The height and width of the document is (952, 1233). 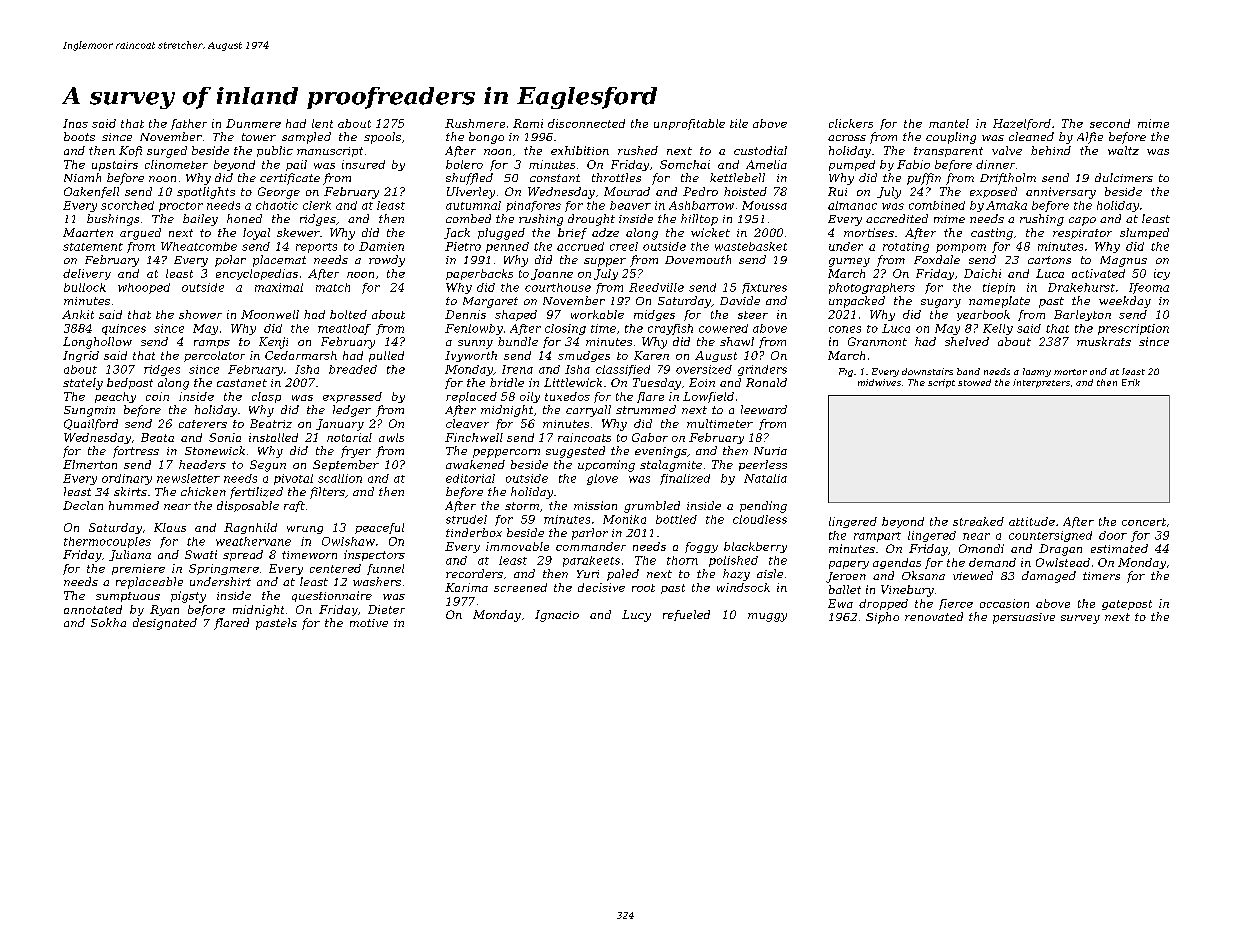 I want to click on immovable, so click(x=517, y=546).
